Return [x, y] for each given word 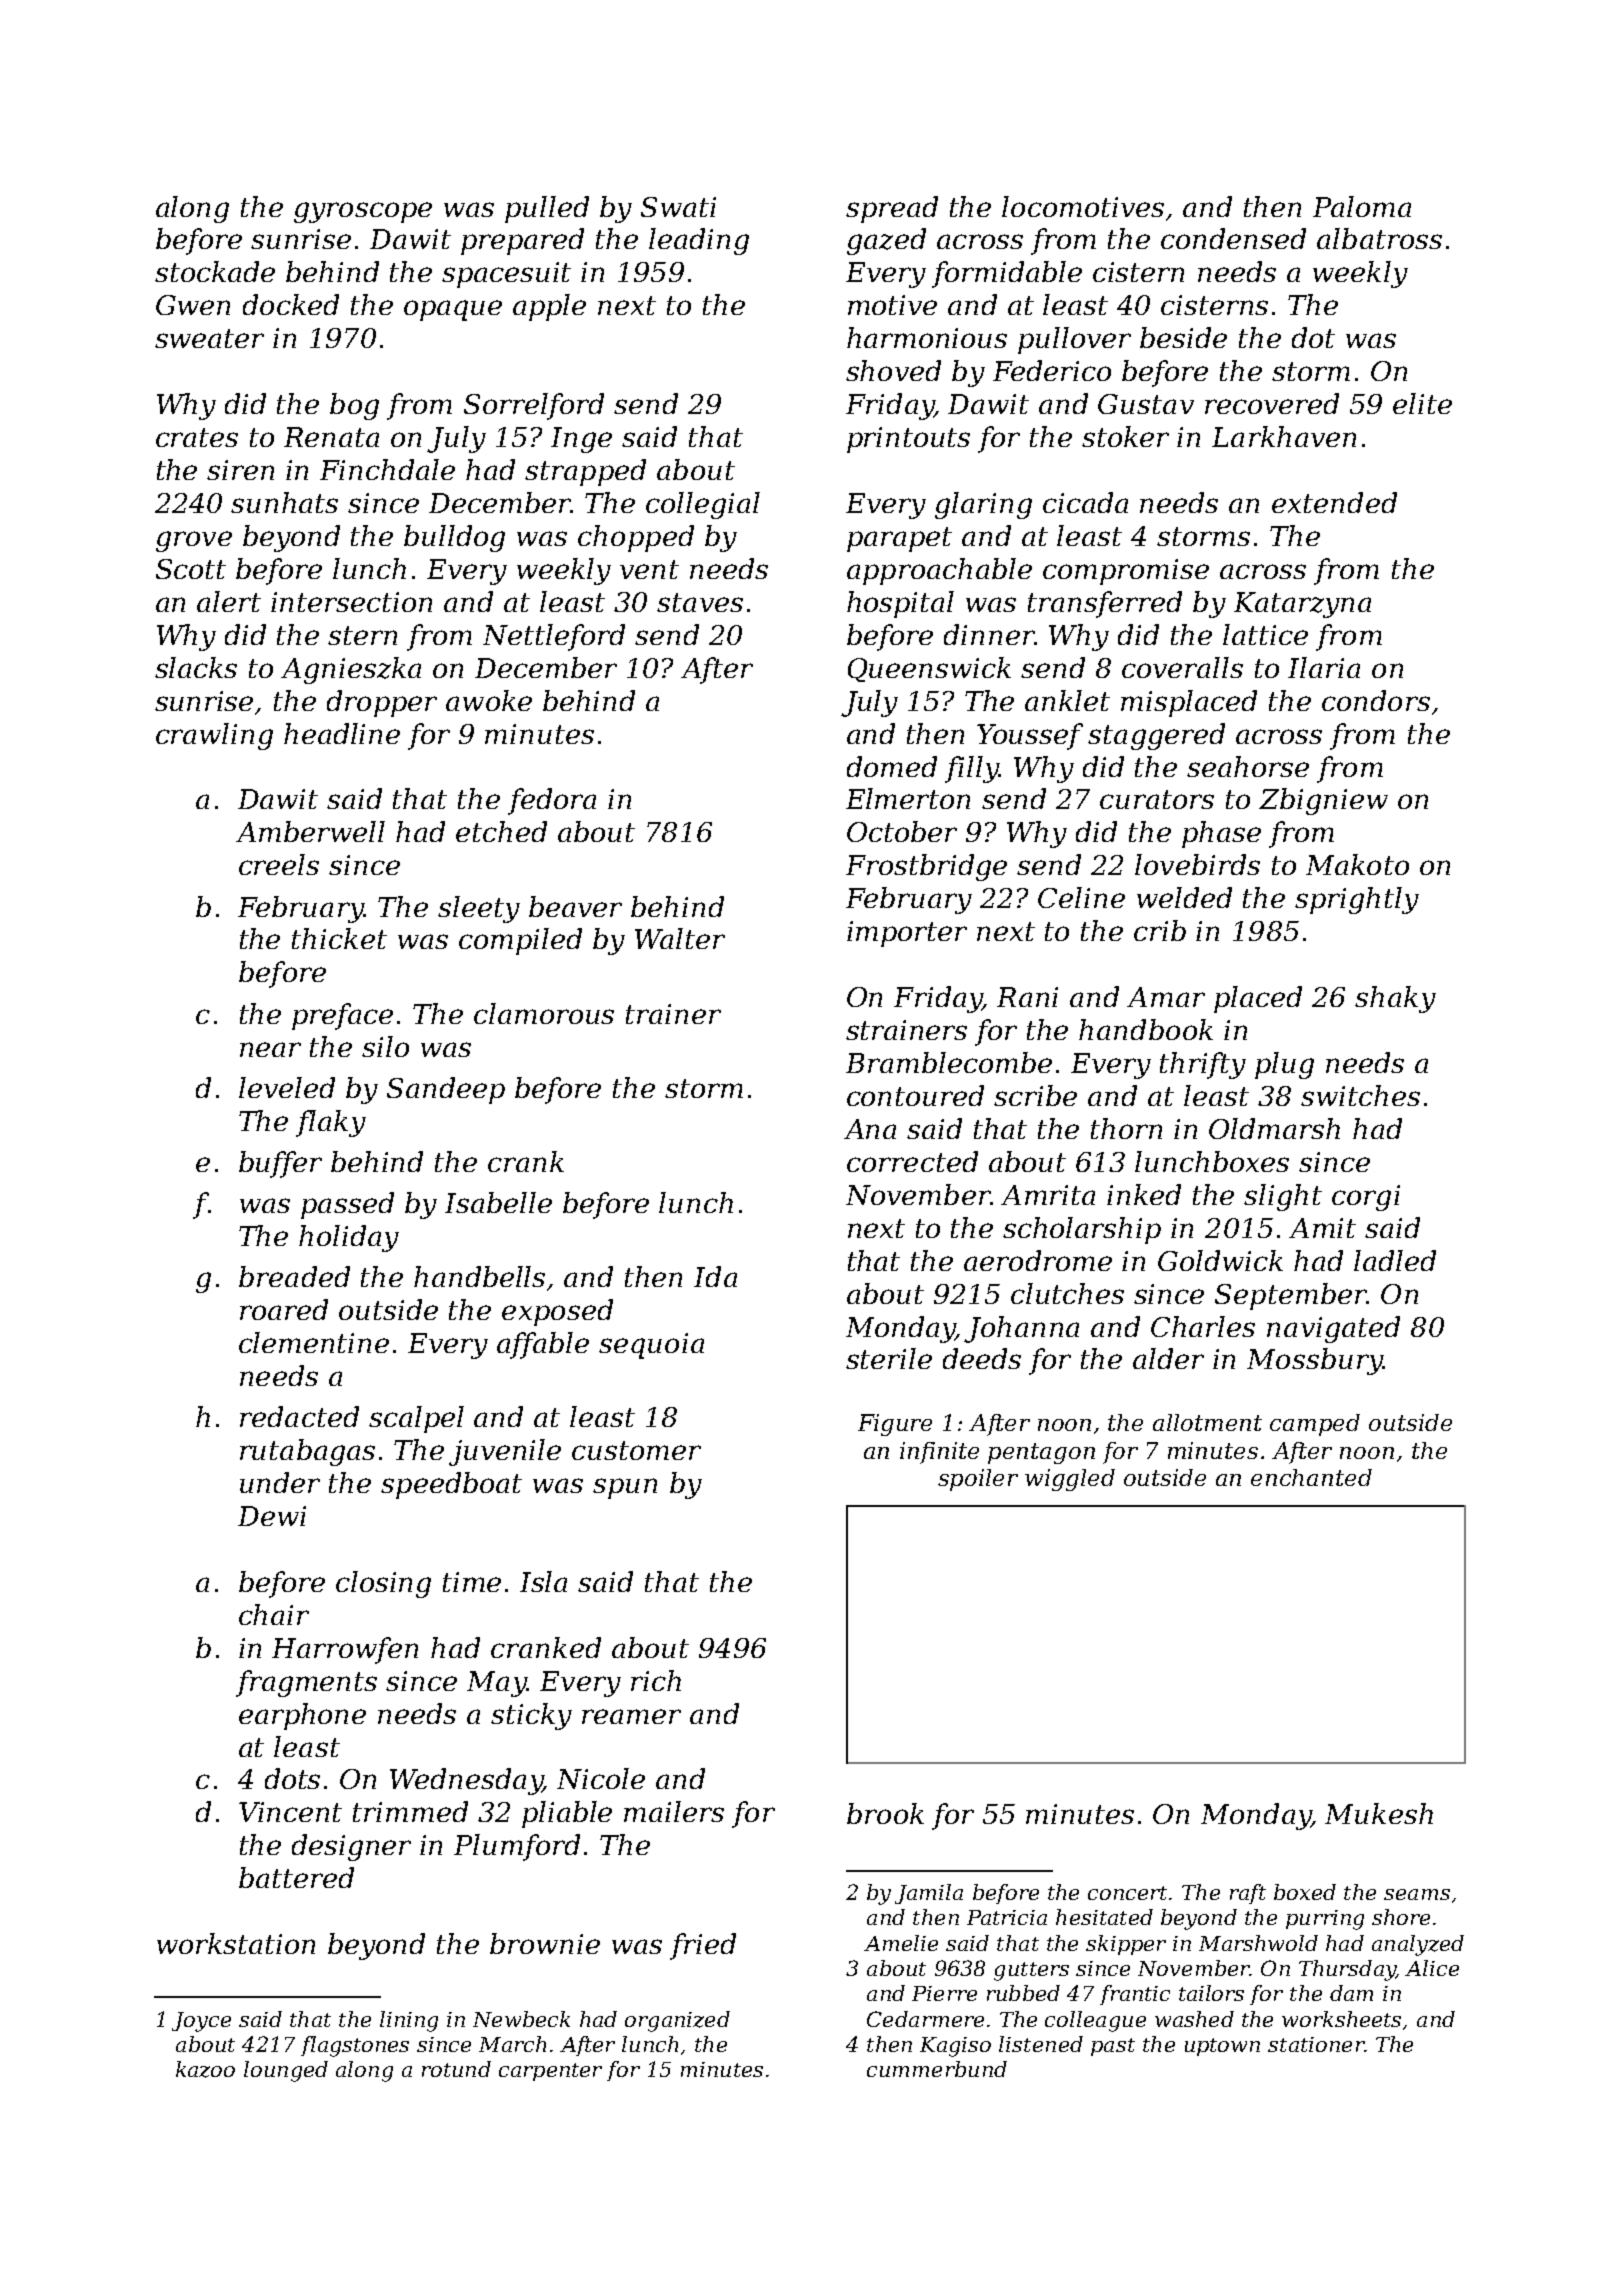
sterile [889, 1358]
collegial [703, 505]
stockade [215, 271]
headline [342, 733]
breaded [294, 1276]
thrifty [1203, 1065]
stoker [1125, 436]
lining [409, 2021]
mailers [674, 1811]
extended [1334, 502]
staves [700, 602]
